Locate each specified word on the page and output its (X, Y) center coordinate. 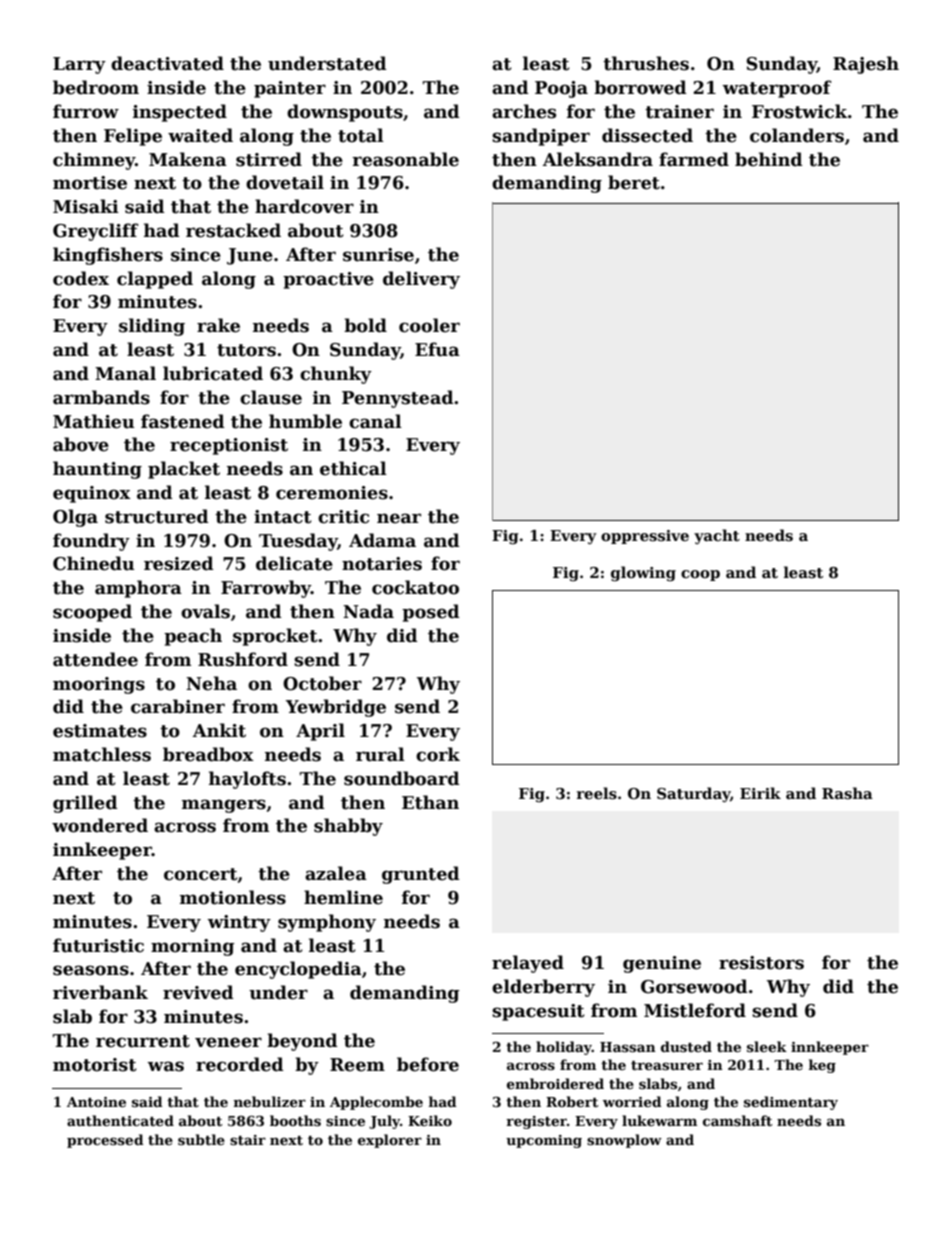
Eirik (760, 793)
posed (431, 613)
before (428, 1064)
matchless (102, 754)
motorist (95, 1065)
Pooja (561, 89)
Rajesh (866, 65)
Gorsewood (694, 986)
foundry (91, 542)
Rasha (847, 793)
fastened (183, 421)
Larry (79, 65)
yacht (717, 536)
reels (597, 793)
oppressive (645, 537)
